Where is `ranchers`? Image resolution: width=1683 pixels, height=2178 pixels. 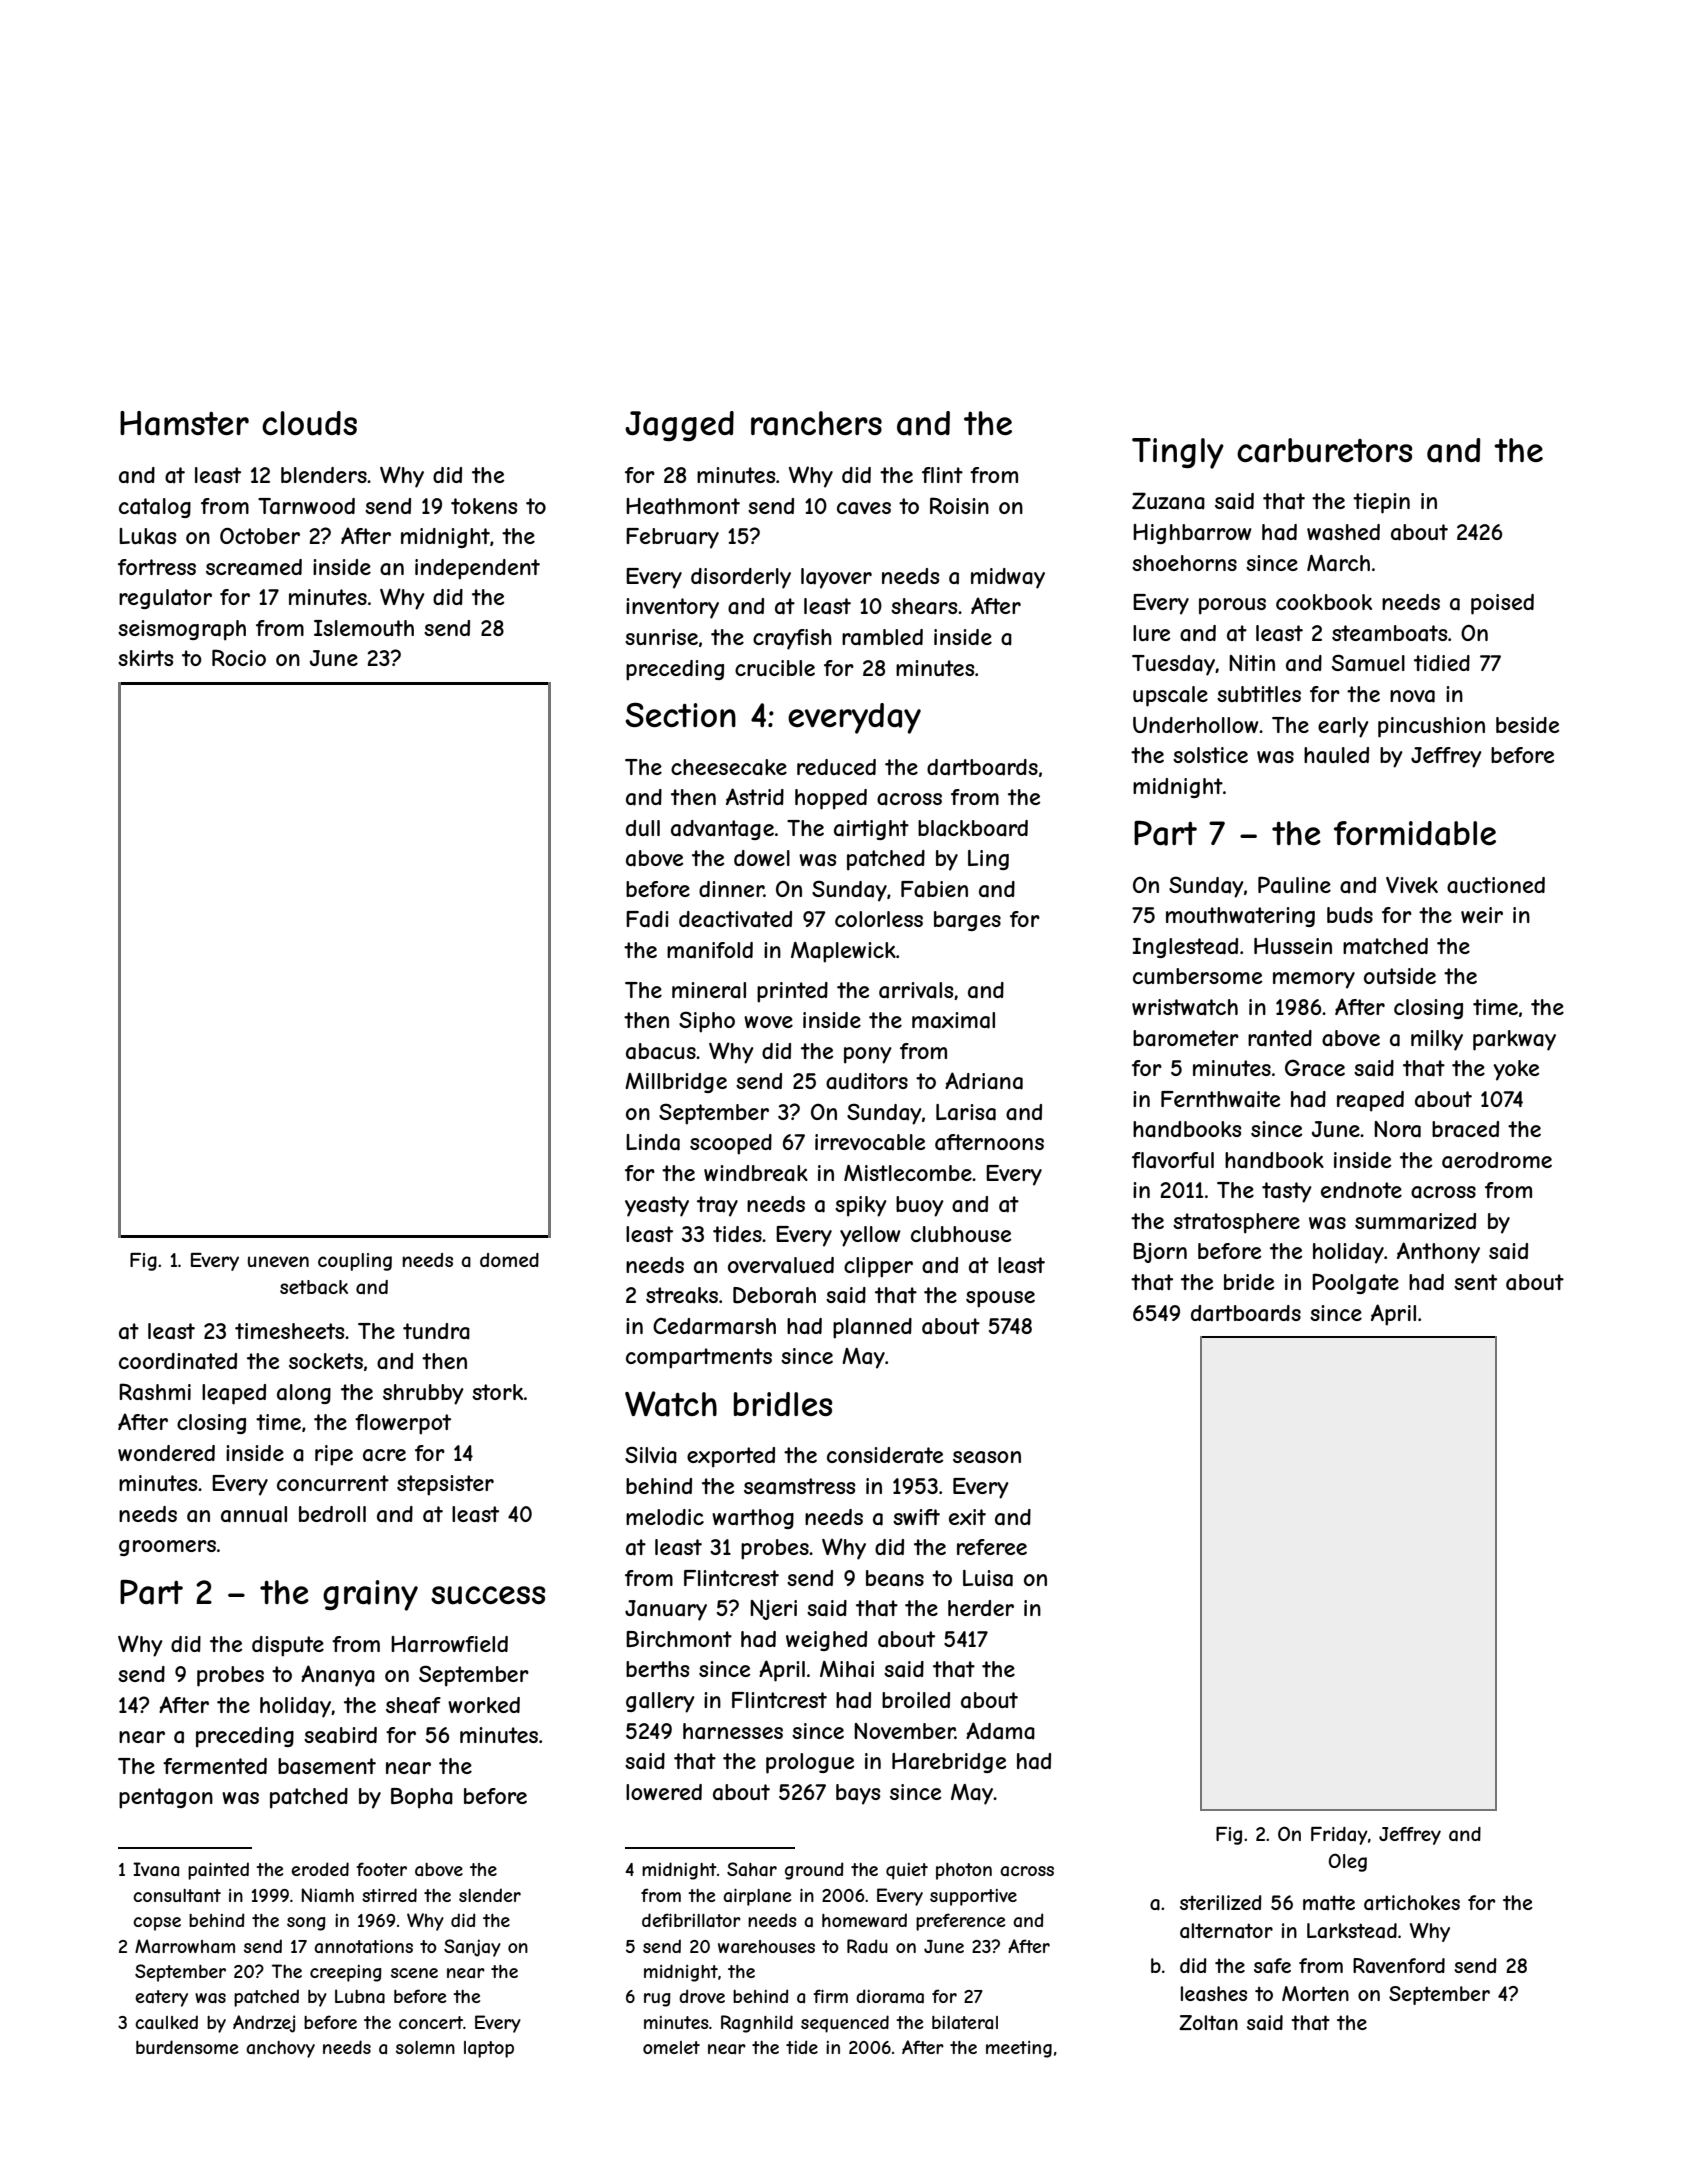
ranchers is located at coordinates (816, 423).
